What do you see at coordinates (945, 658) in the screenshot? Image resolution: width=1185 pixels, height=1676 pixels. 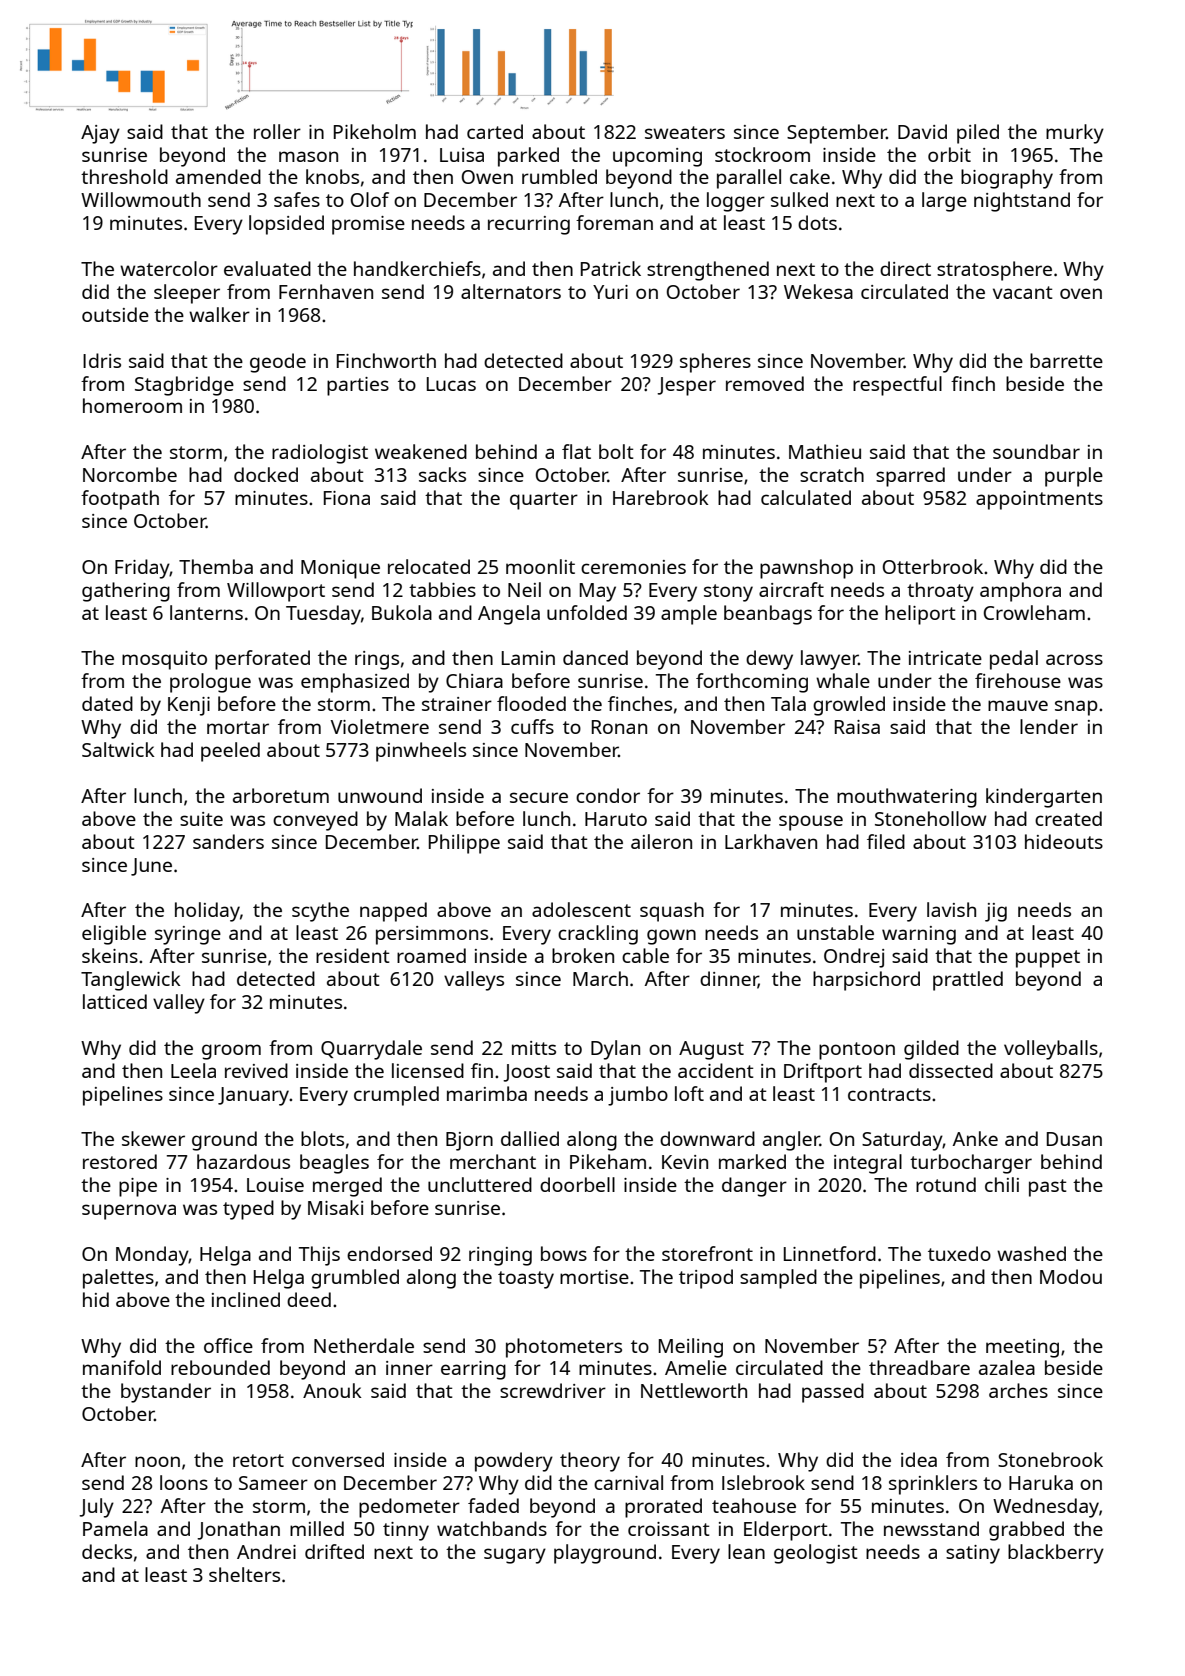 I see `intricate` at bounding box center [945, 658].
